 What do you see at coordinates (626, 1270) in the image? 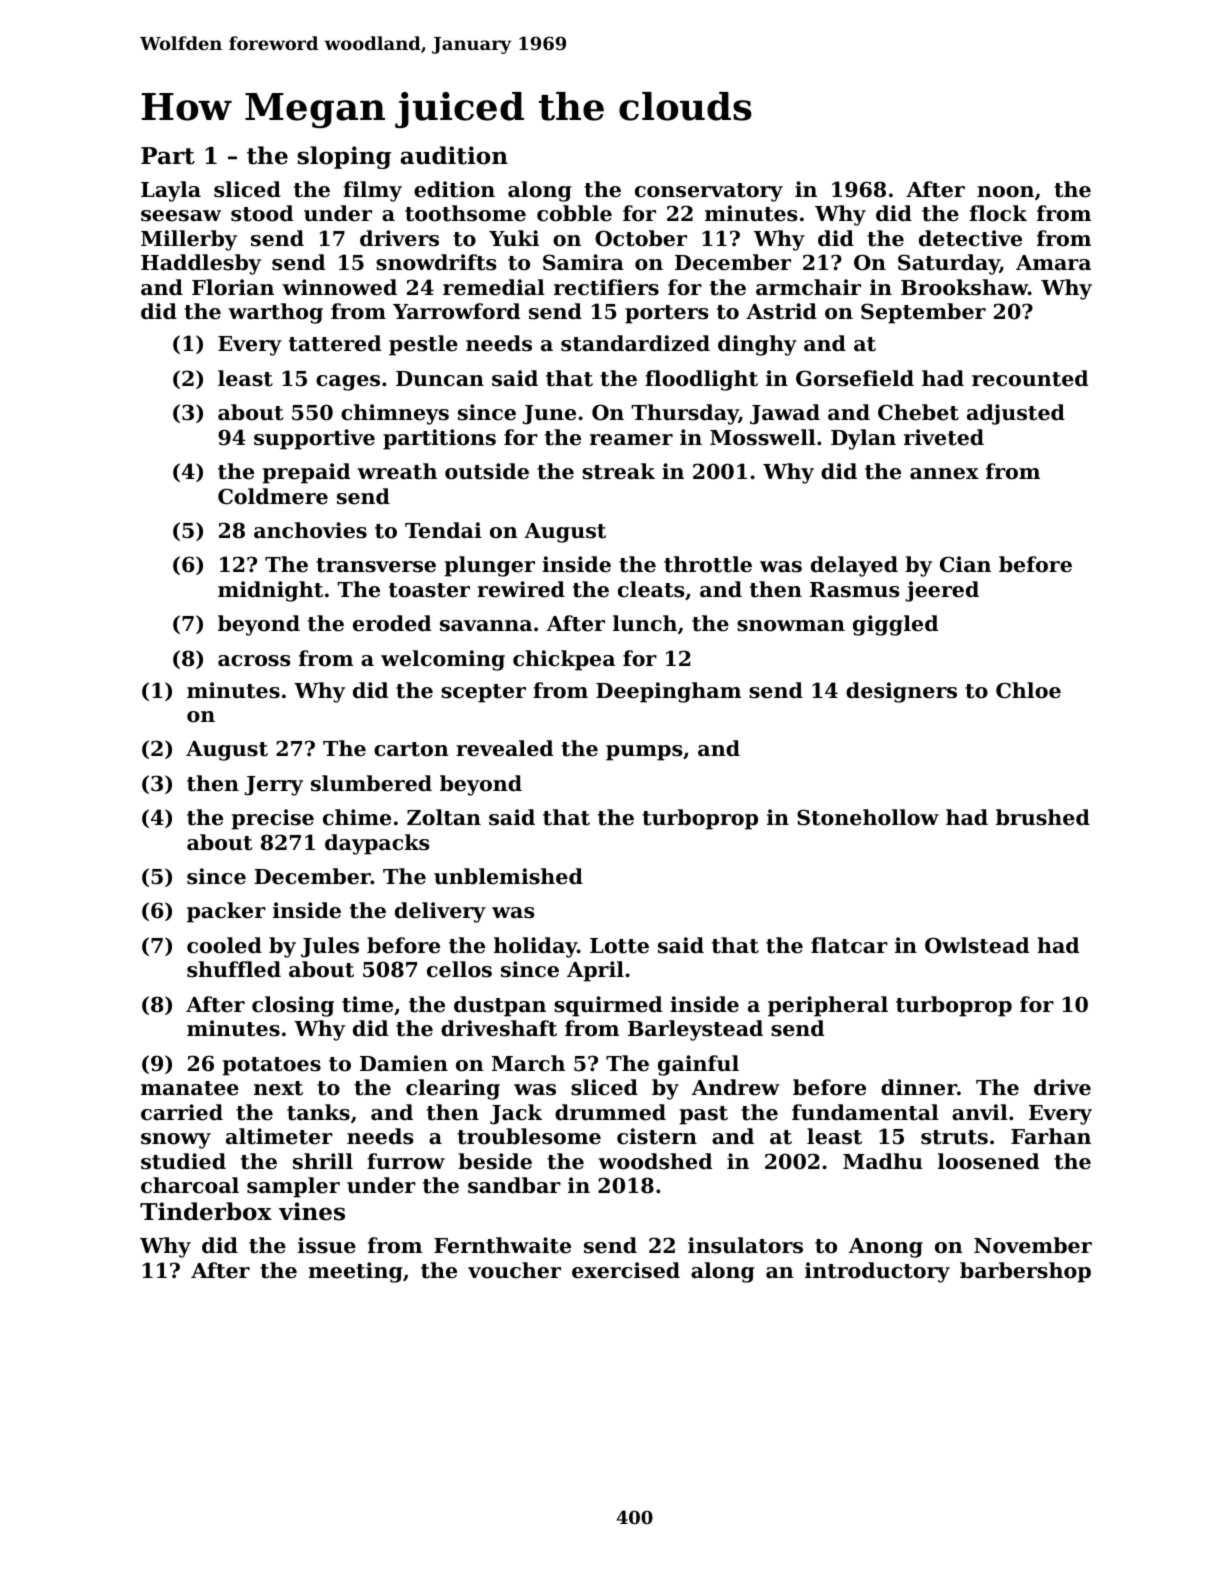
I see `exercised` at bounding box center [626, 1270].
